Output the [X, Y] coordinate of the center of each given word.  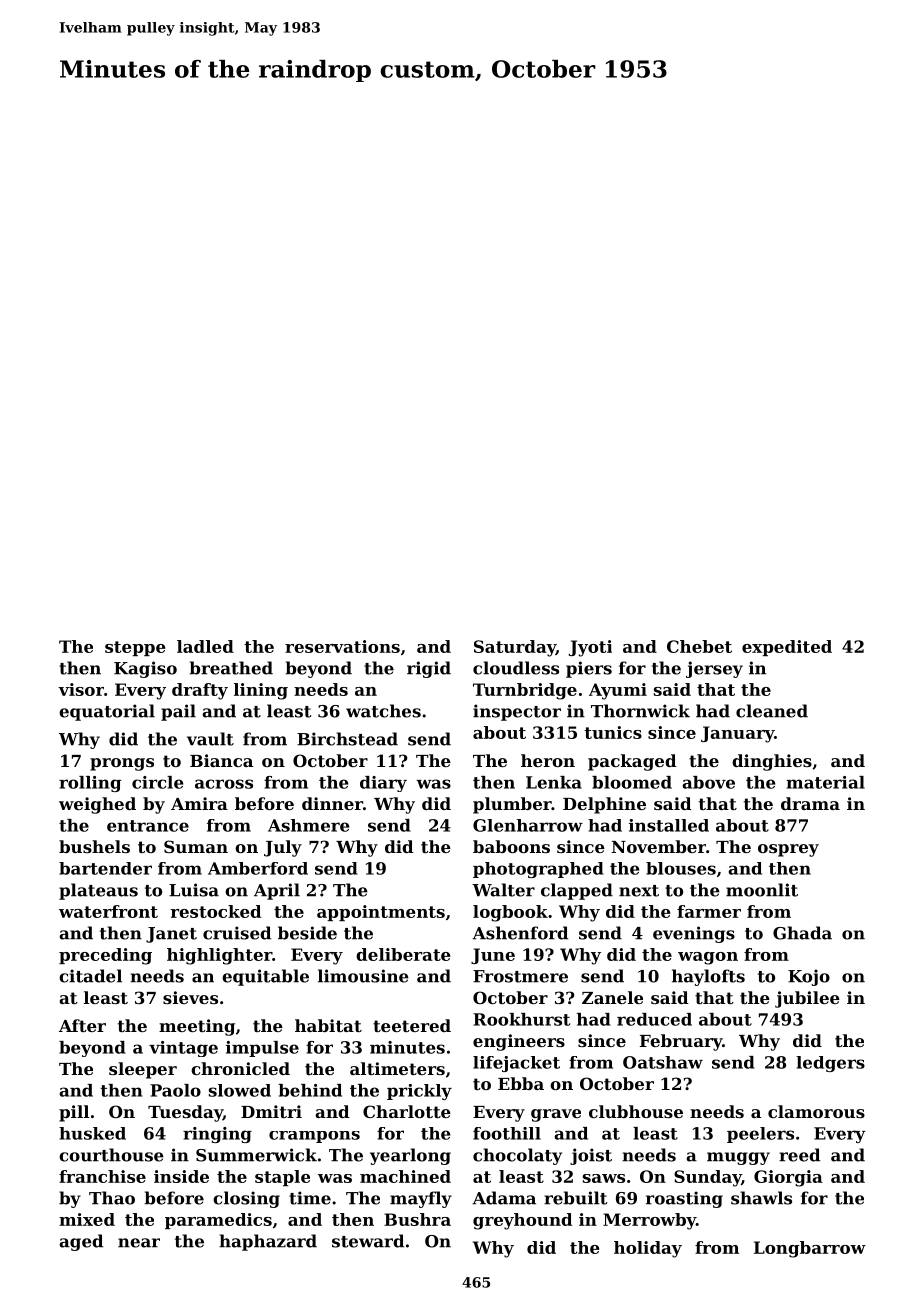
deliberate [403, 954]
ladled [205, 646]
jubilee [807, 999]
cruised [237, 933]
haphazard [268, 1242]
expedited [787, 648]
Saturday [515, 648]
